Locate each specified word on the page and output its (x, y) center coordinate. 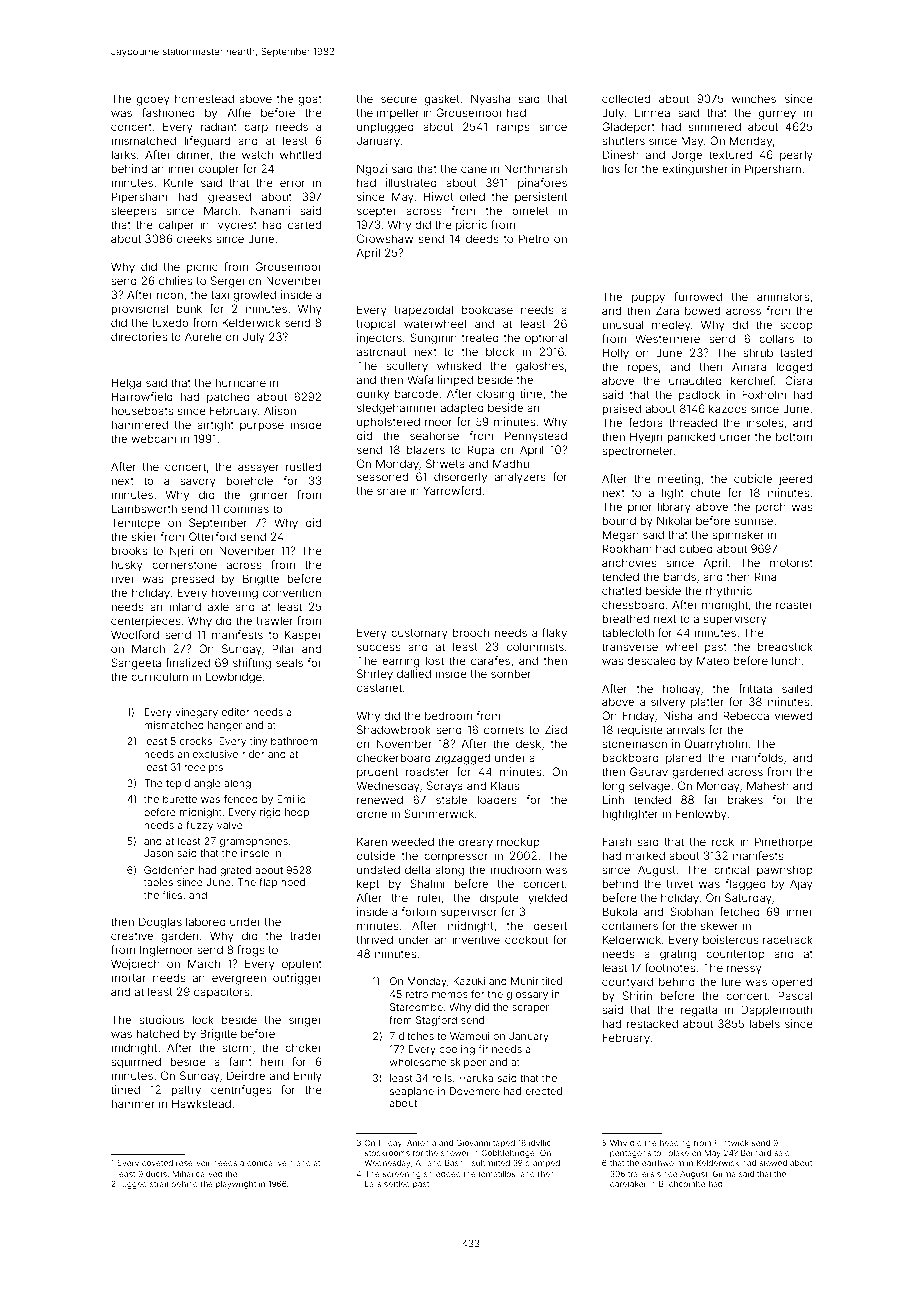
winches (754, 98)
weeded (412, 841)
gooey (153, 101)
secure (399, 99)
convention (292, 592)
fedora (646, 422)
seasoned (382, 476)
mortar (128, 978)
